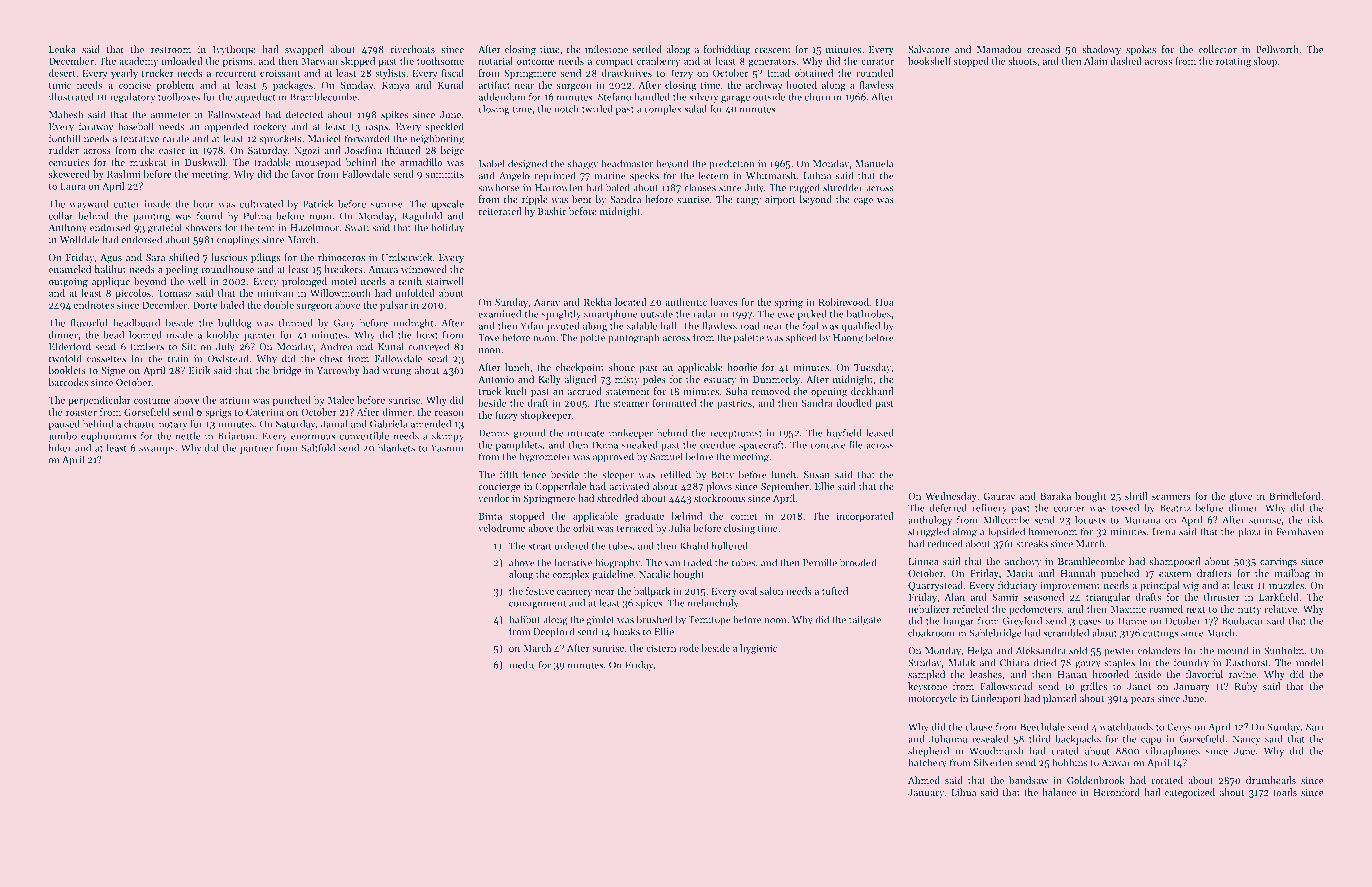  What do you see at coordinates (1246, 687) in the document?
I see `Ruby` at bounding box center [1246, 687].
